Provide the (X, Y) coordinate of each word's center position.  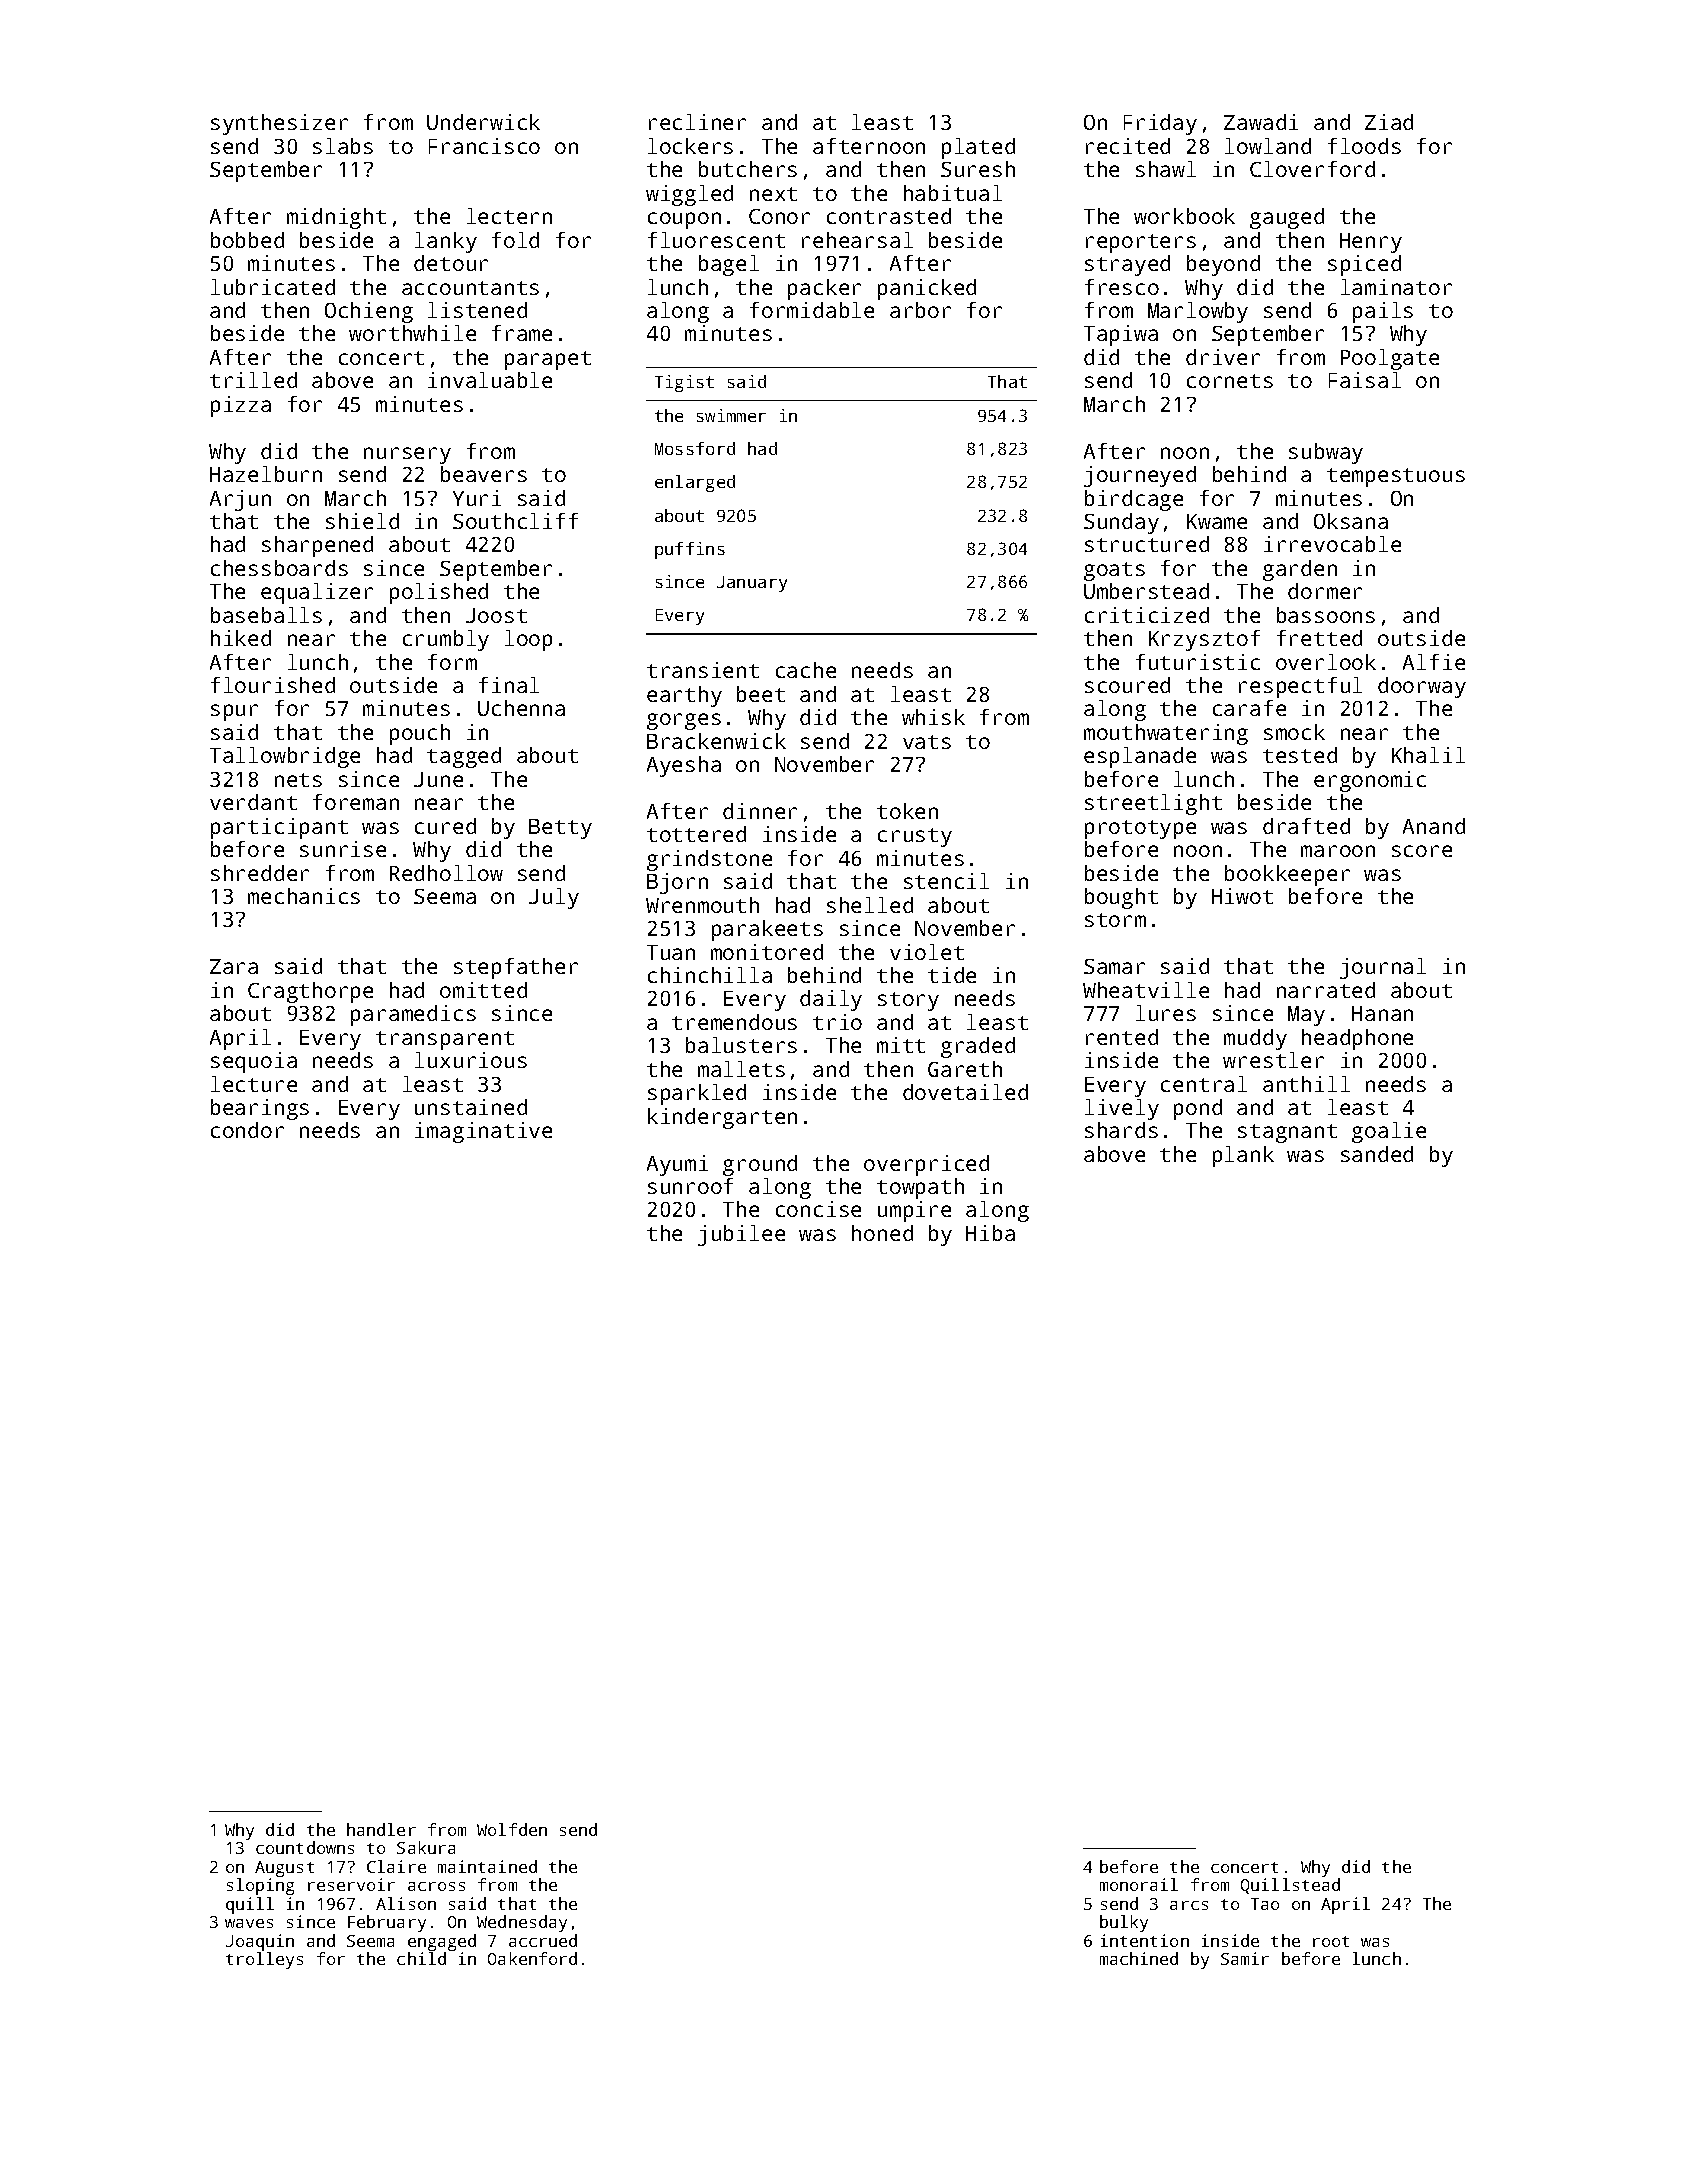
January (752, 584)
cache (806, 670)
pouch (420, 734)
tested (1300, 755)
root (1331, 1941)
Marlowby (1198, 312)
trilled (253, 380)
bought (1121, 898)
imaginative (483, 1132)
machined (1139, 1958)
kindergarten (722, 1118)
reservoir (351, 1884)
